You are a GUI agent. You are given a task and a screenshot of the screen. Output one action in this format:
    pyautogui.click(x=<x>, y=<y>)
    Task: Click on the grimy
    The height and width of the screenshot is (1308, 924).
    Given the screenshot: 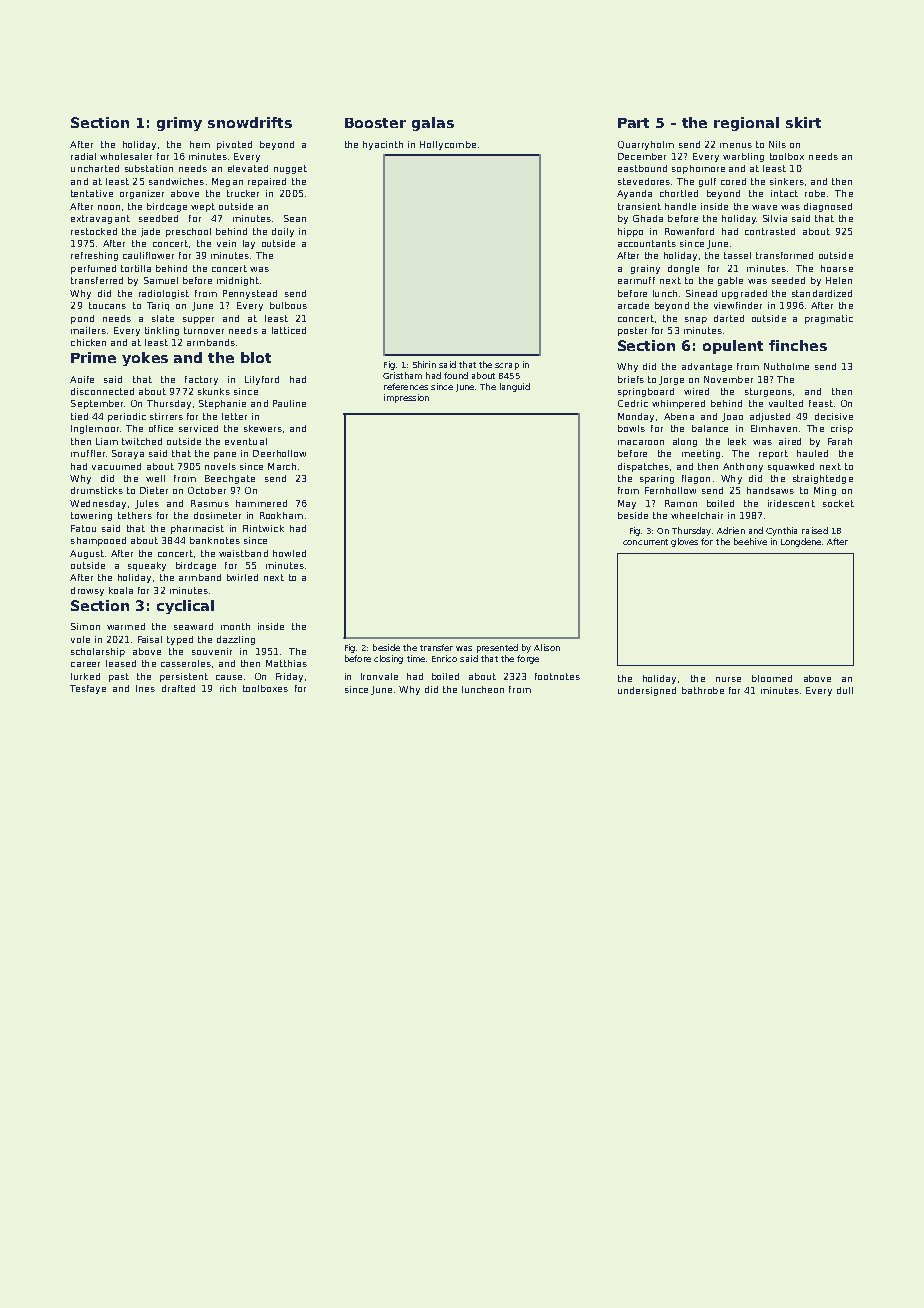 What is the action you would take?
    pyautogui.click(x=179, y=124)
